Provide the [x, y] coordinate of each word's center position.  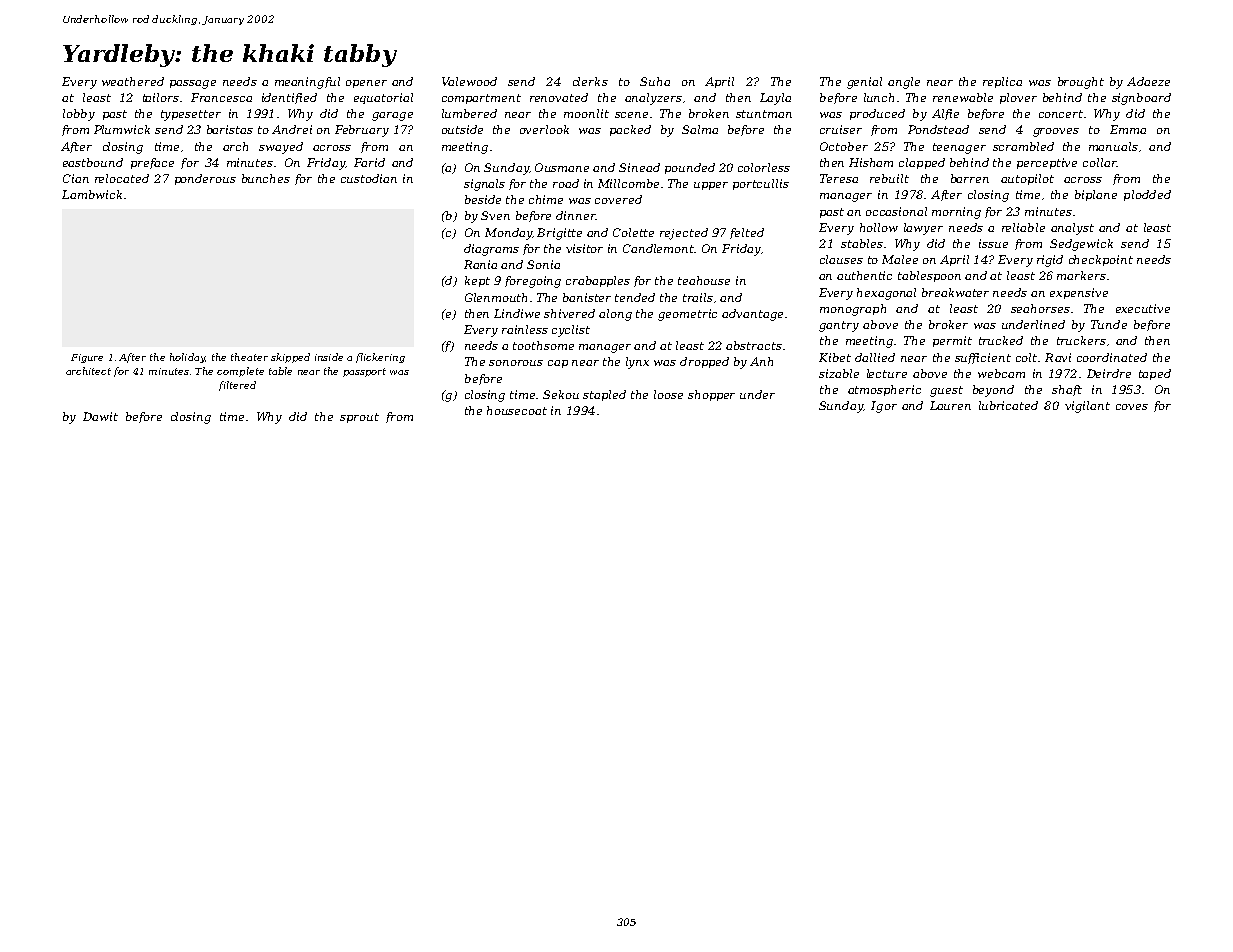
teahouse [704, 280]
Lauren [950, 405]
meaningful [307, 83]
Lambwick [92, 194]
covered [618, 199]
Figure [87, 358]
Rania [480, 264]
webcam [1001, 373]
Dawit [100, 416]
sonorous [516, 363]
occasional [896, 211]
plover [1018, 98]
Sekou [561, 394]
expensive [1079, 293]
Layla [775, 99]
